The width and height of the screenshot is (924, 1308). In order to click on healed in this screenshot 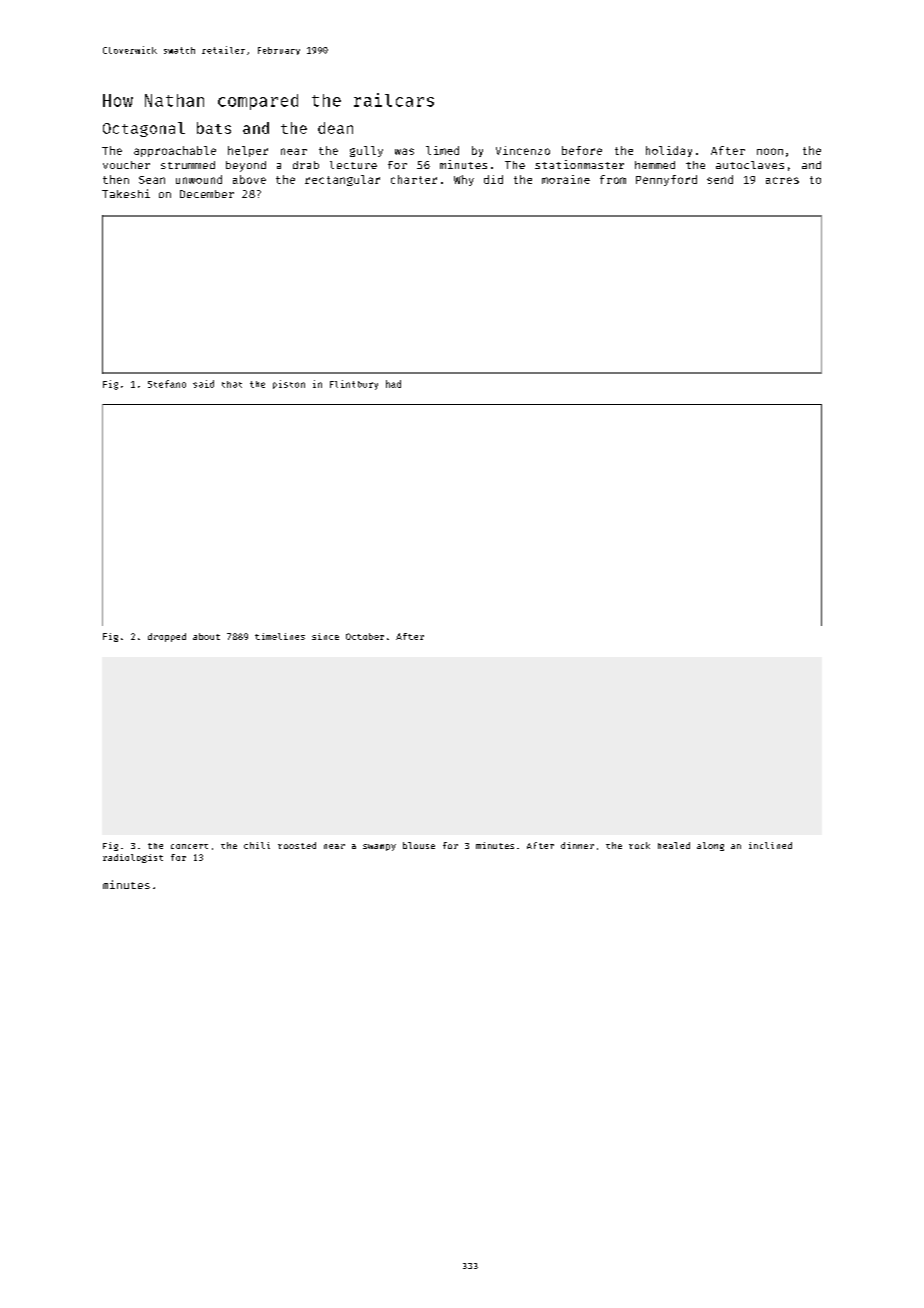, I will do `click(674, 845)`.
